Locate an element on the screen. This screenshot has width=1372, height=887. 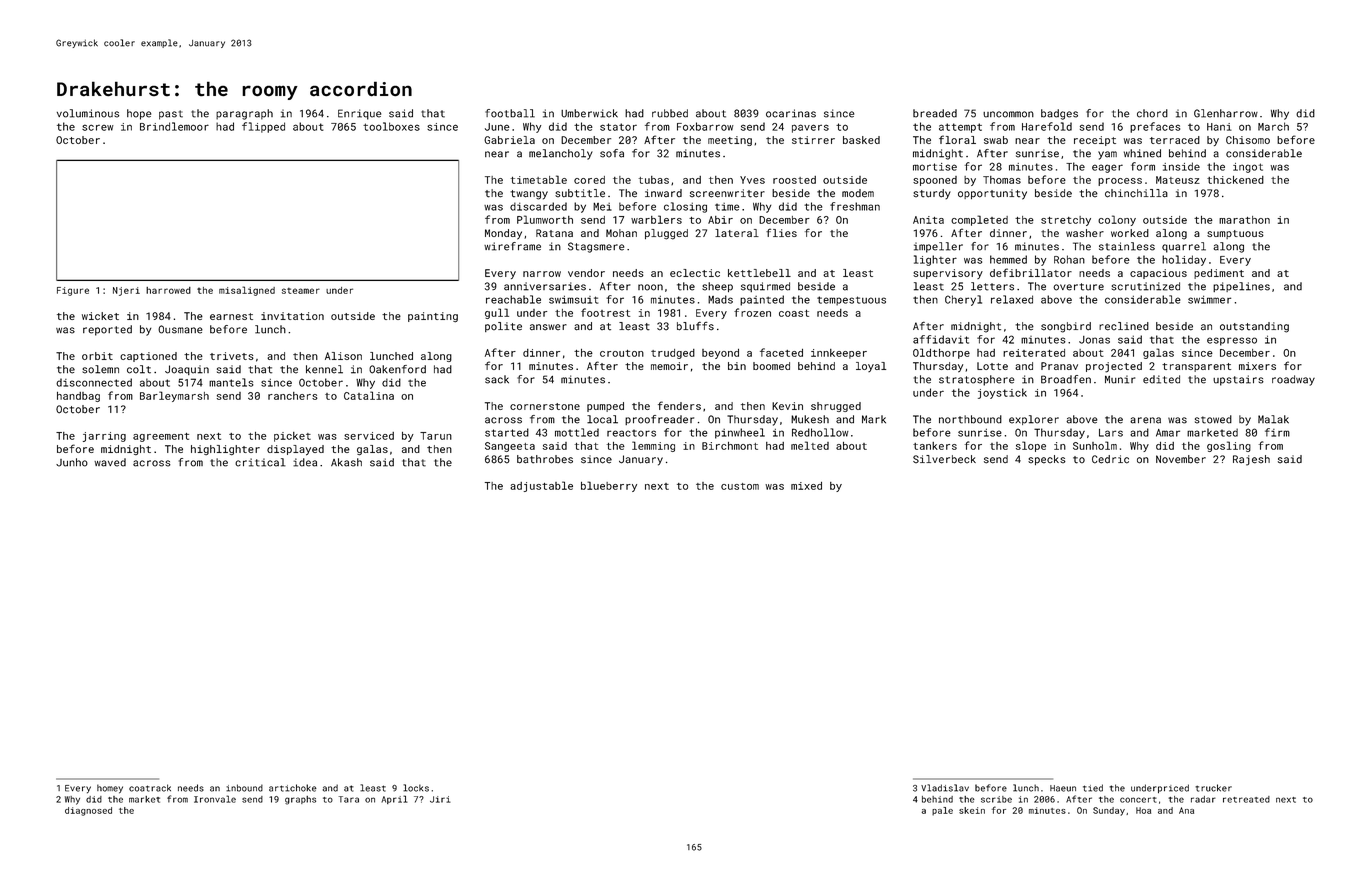
Vladislav is located at coordinates (945, 788).
